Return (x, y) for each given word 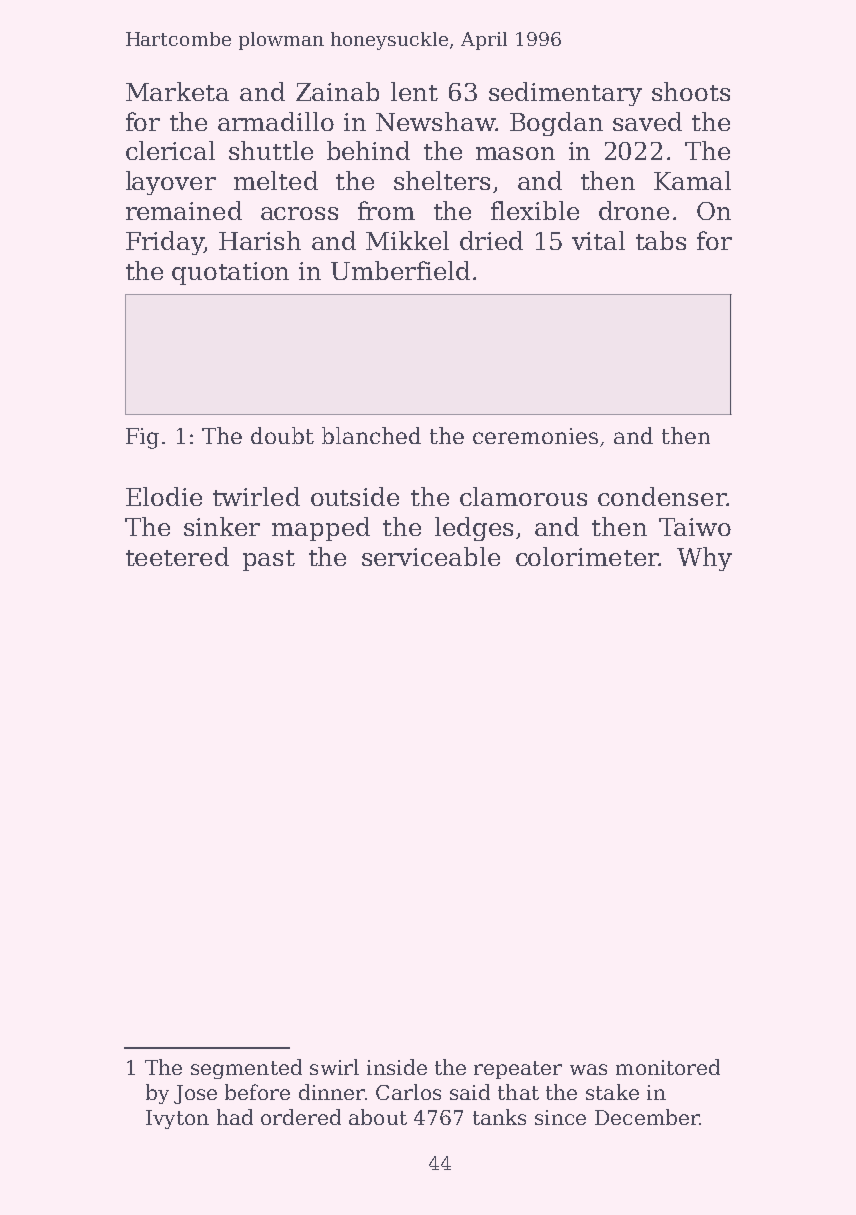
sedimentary (565, 94)
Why (704, 559)
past (269, 560)
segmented (246, 1069)
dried (491, 240)
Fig (142, 438)
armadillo (276, 121)
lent (414, 91)
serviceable (431, 556)
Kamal (692, 180)
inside (397, 1067)
